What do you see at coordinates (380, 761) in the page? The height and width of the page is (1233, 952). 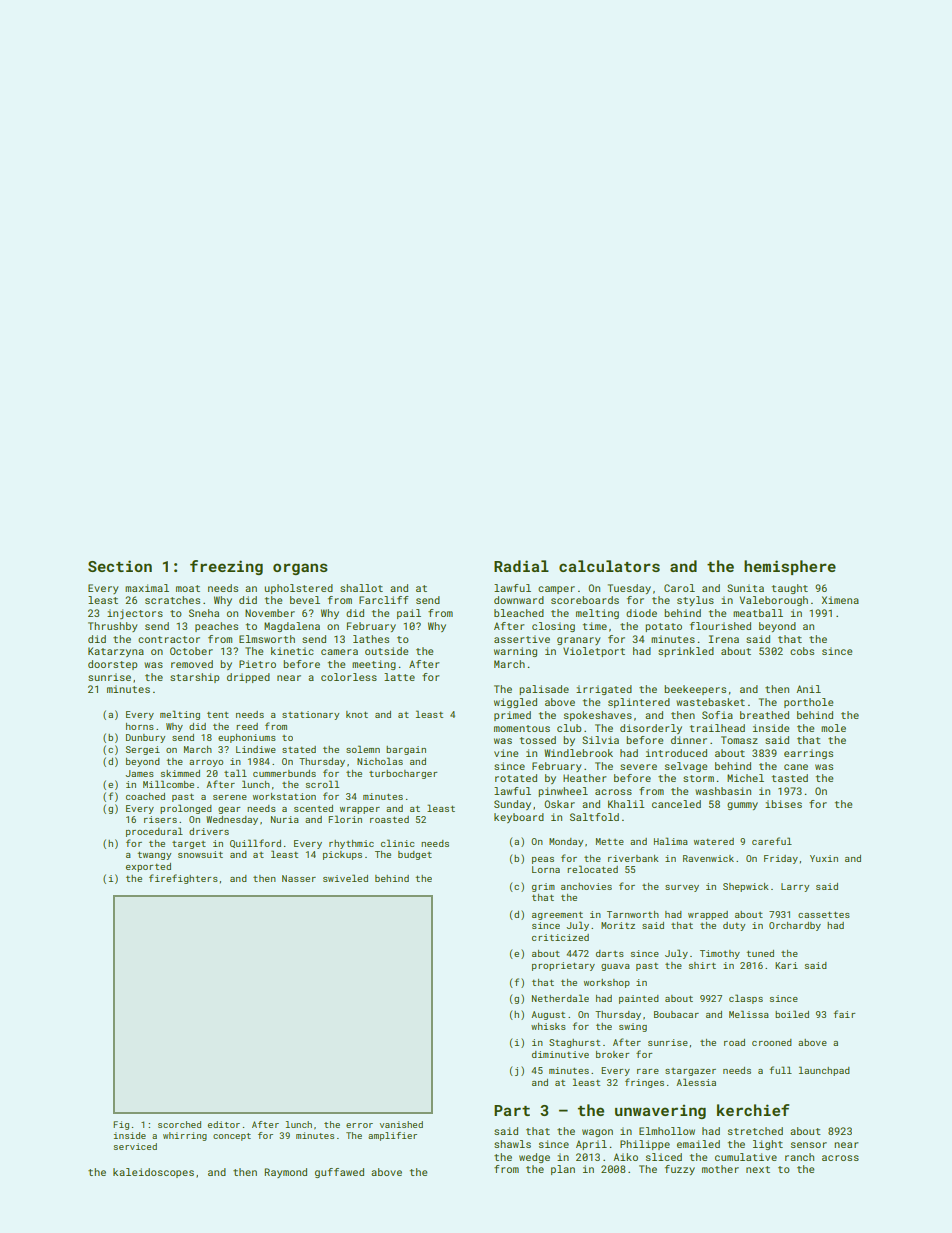 I see `Nicholas` at bounding box center [380, 761].
